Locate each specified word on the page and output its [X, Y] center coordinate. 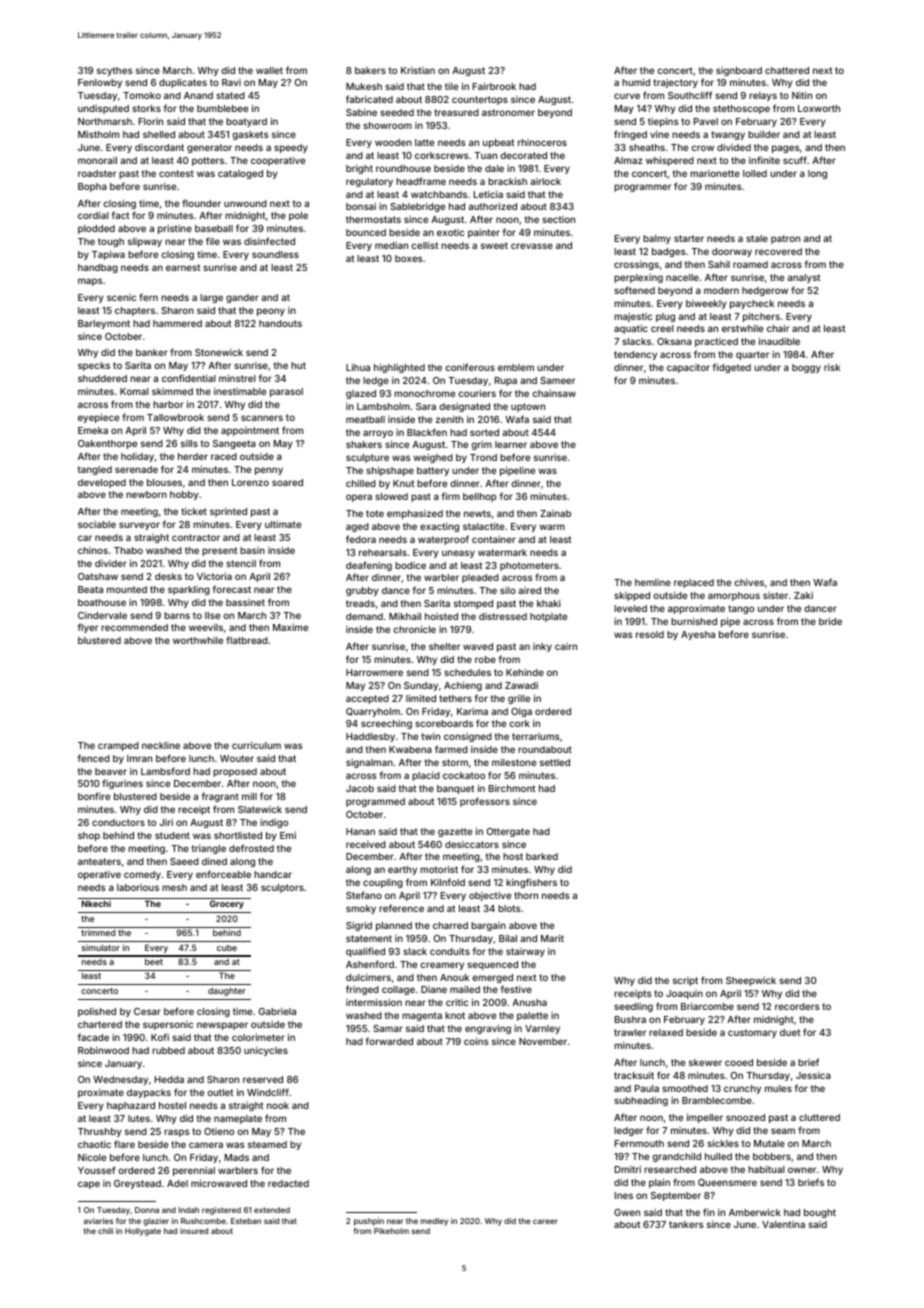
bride [830, 621]
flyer [88, 628]
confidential [189, 378]
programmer [642, 188]
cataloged [240, 174]
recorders [797, 1006]
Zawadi [521, 685]
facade [93, 1037]
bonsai [361, 206]
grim [481, 445]
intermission [374, 1002]
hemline [653, 582]
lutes [139, 1118]
